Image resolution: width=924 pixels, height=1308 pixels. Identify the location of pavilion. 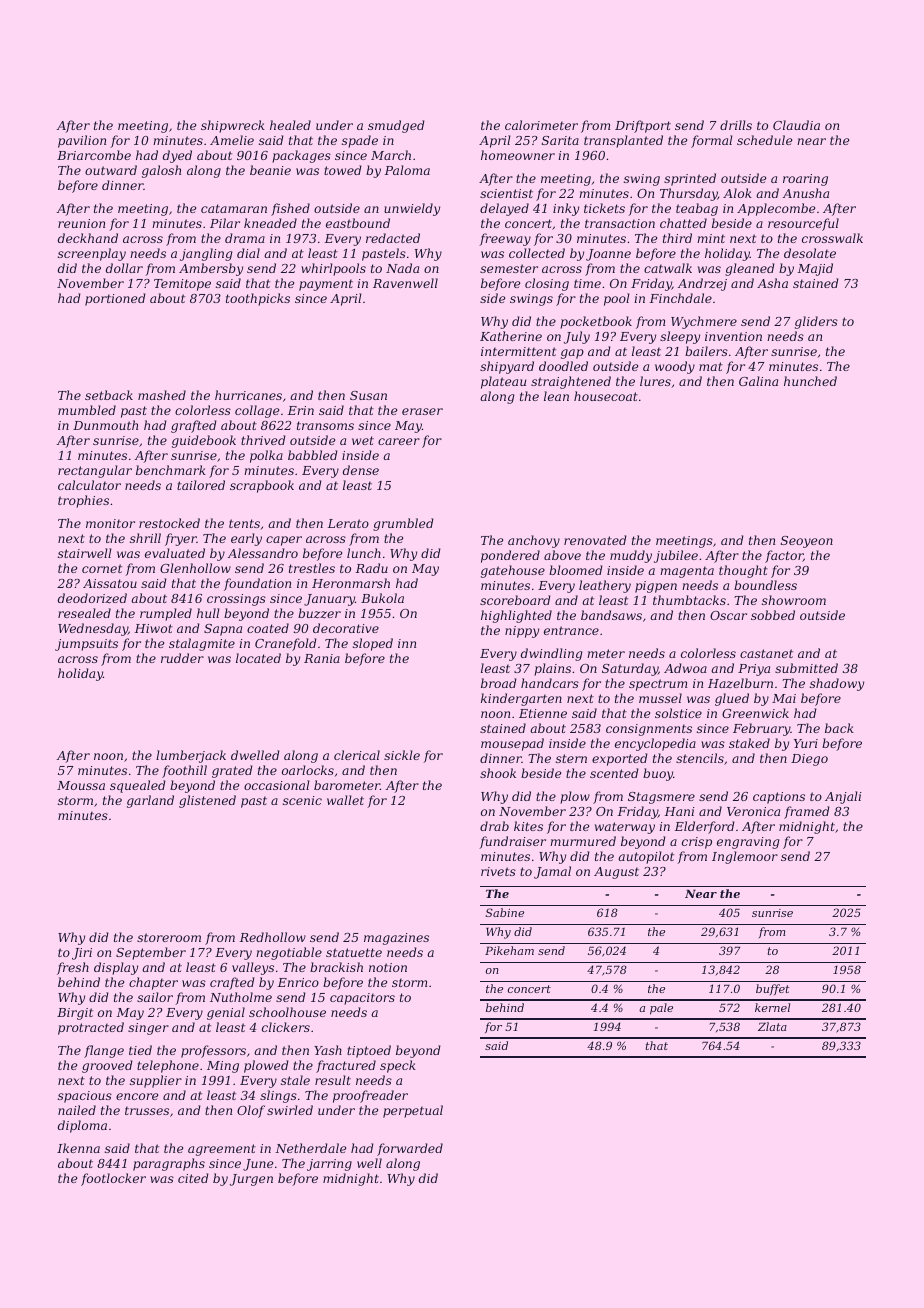
(82, 141).
